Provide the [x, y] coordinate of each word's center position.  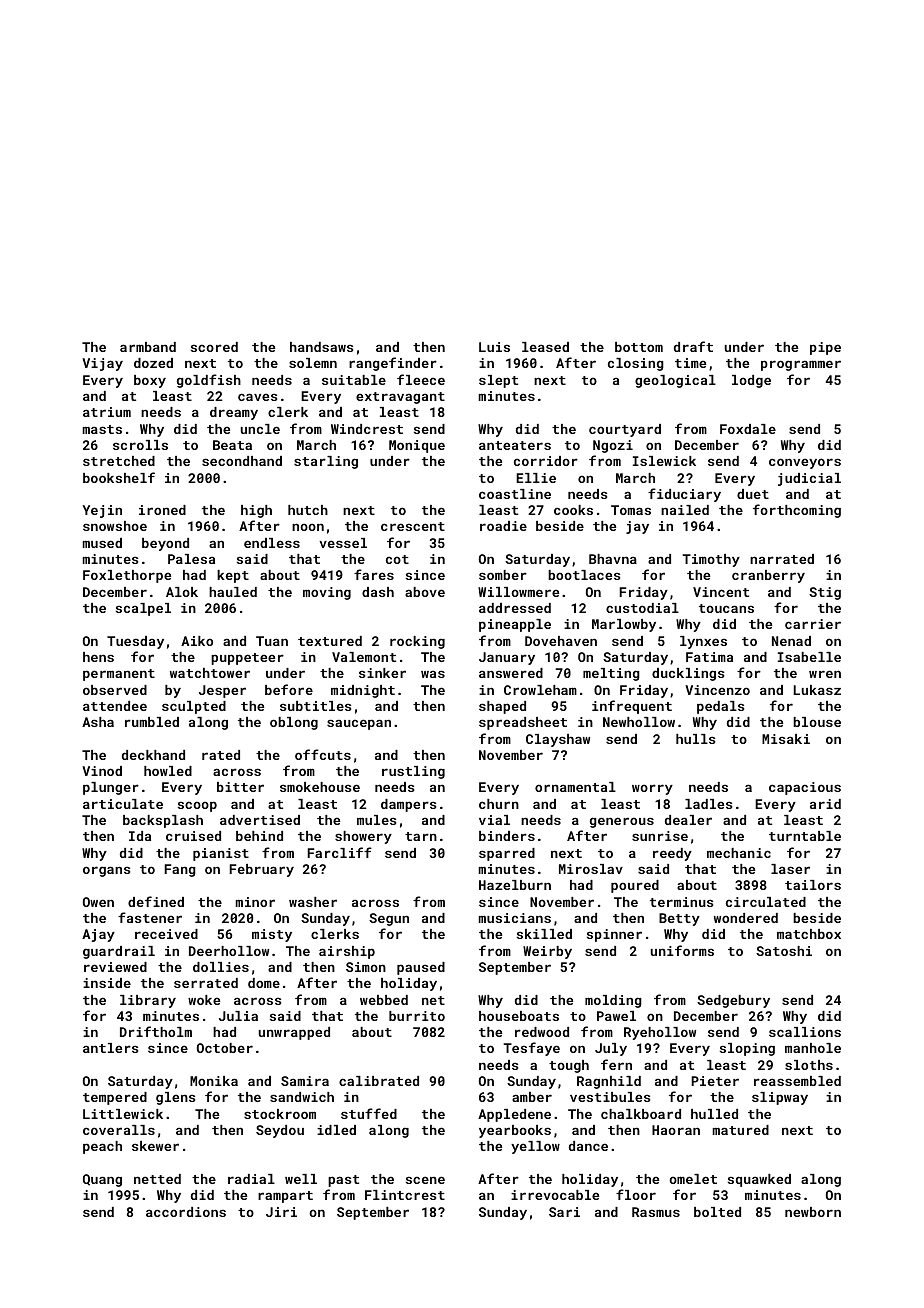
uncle [260, 429]
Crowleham [540, 690]
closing [636, 364]
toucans [726, 608]
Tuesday [135, 642]
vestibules [610, 1097]
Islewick [664, 461]
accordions [186, 1212]
